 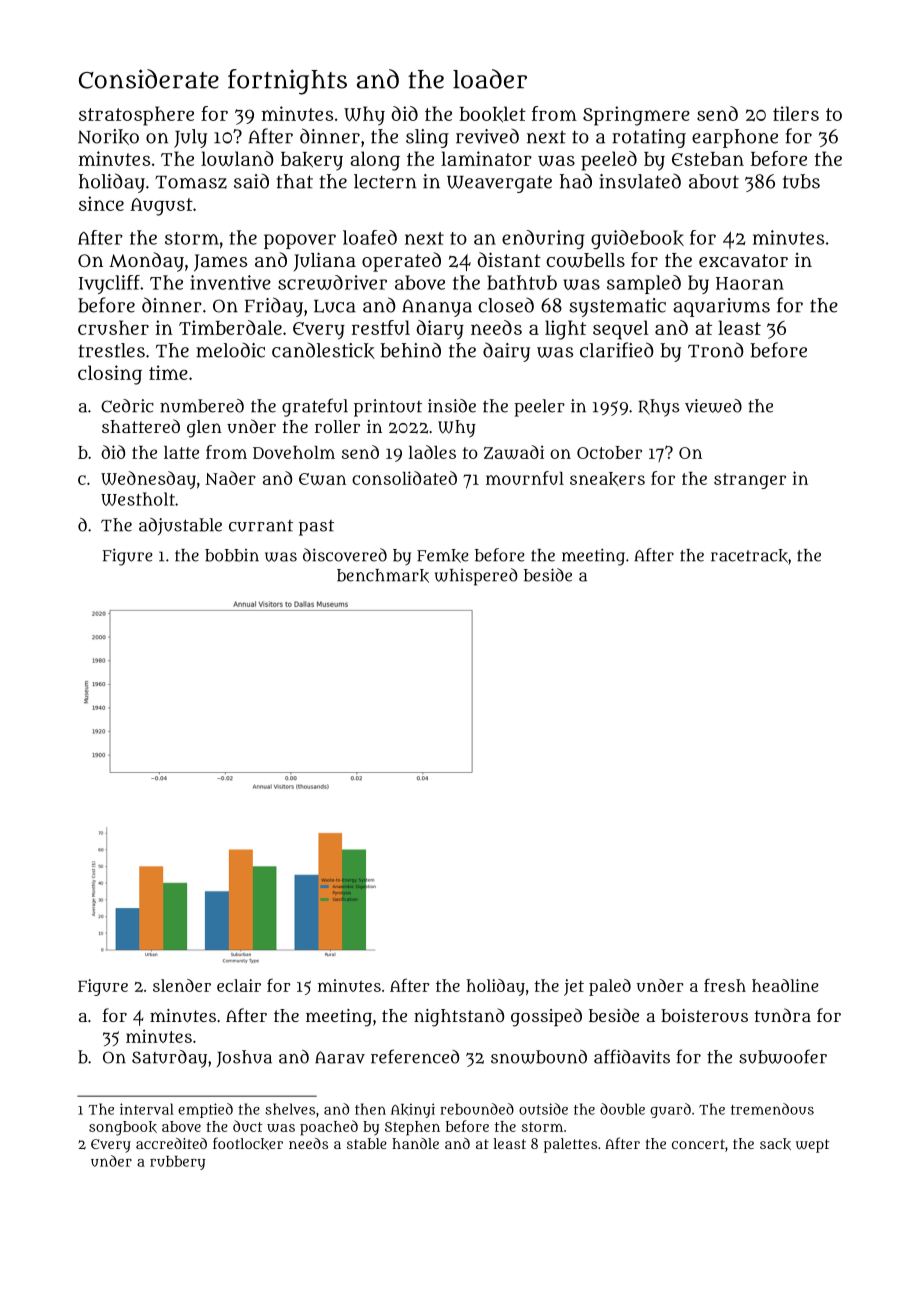 I want to click on since, so click(x=101, y=203).
